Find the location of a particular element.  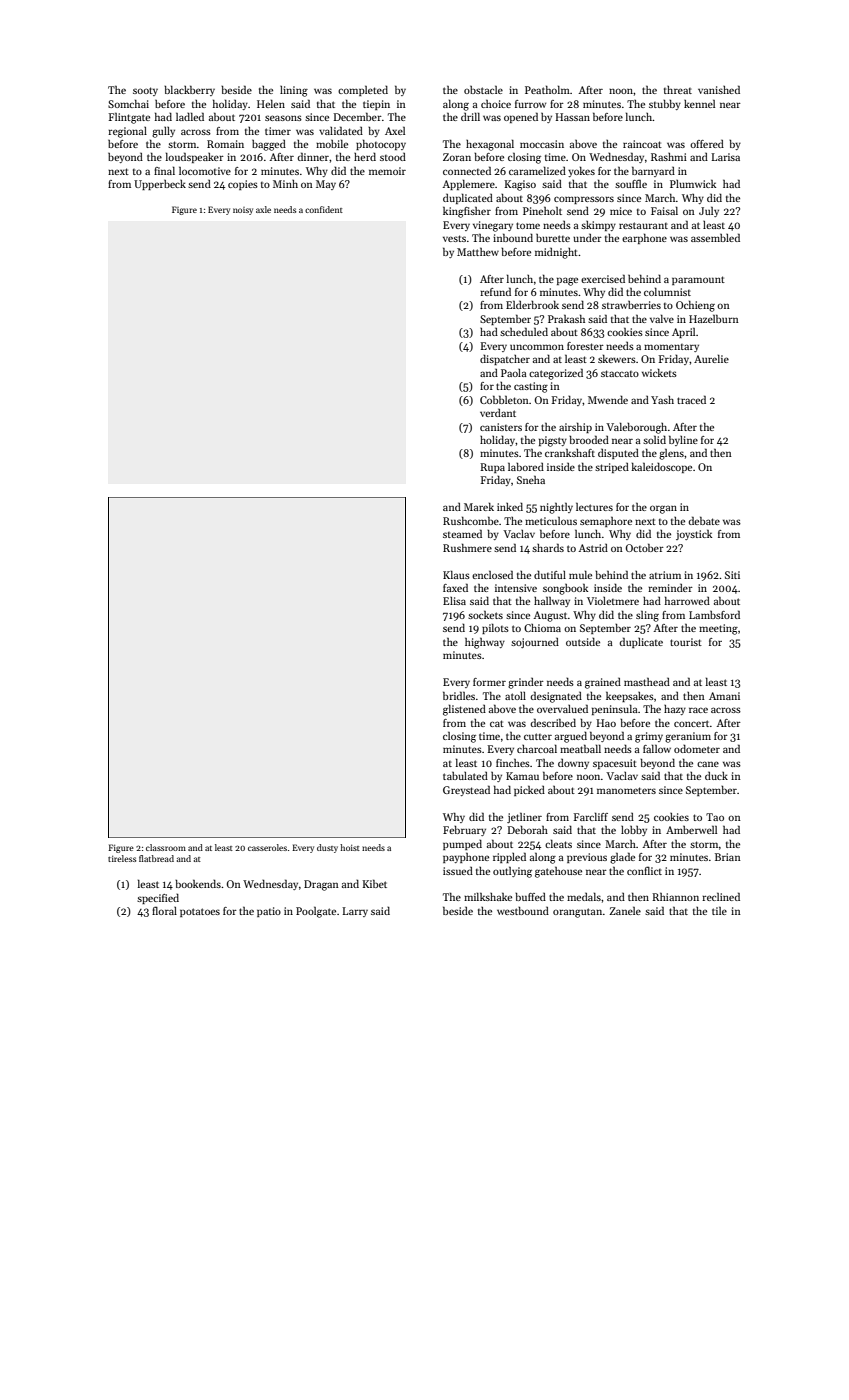

westbound is located at coordinates (523, 910).
